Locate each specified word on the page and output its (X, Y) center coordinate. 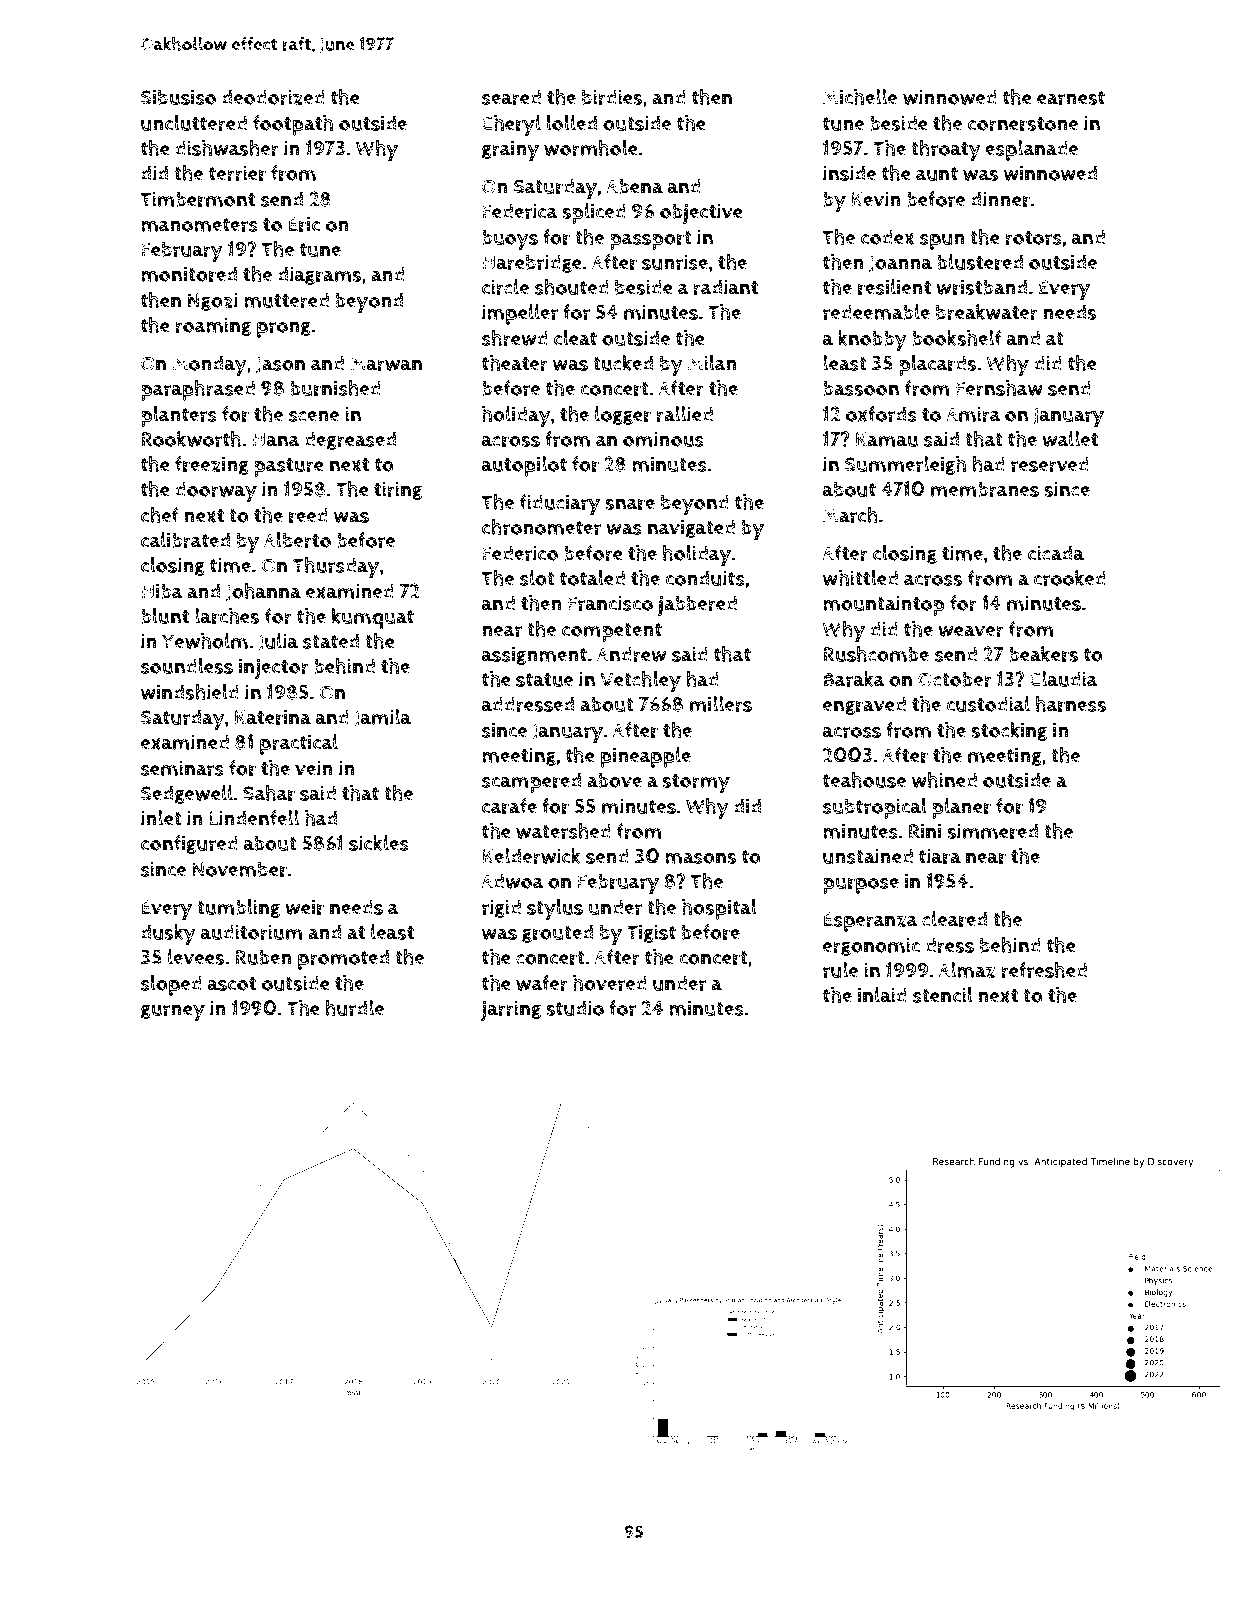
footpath (293, 125)
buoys (510, 240)
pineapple (645, 757)
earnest (1071, 98)
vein (314, 768)
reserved (1050, 464)
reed (308, 515)
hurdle (354, 1008)
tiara (940, 856)
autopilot (524, 466)
